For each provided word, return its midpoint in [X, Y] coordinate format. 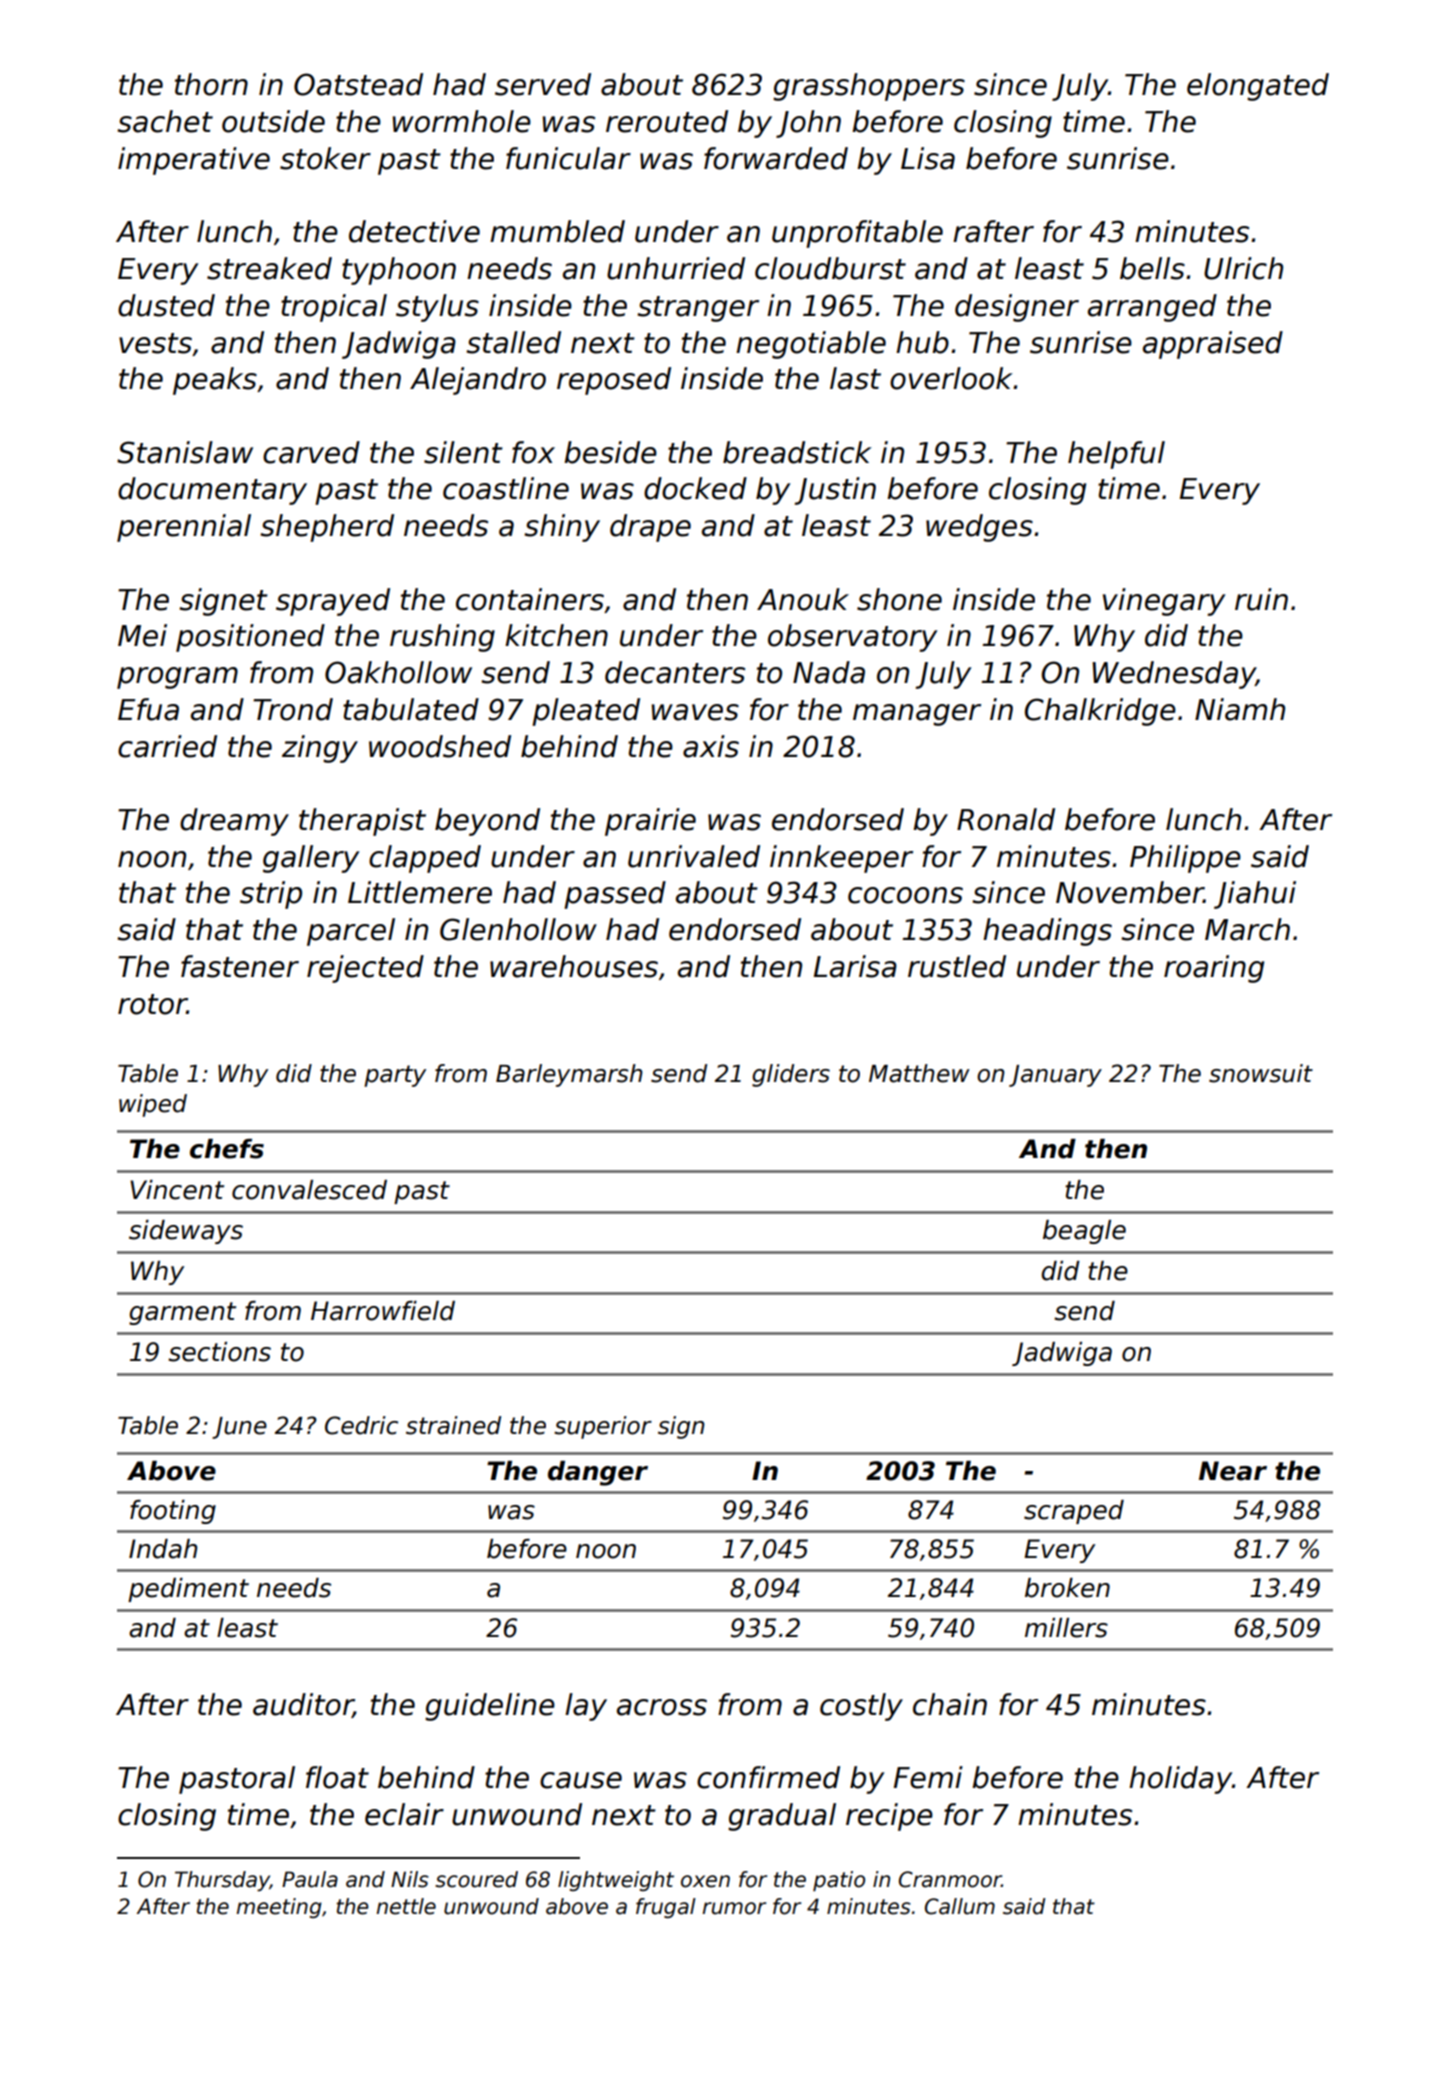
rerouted [667, 121]
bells [1152, 268]
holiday [1180, 1780]
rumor [734, 1908]
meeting [279, 1908]
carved [311, 452]
